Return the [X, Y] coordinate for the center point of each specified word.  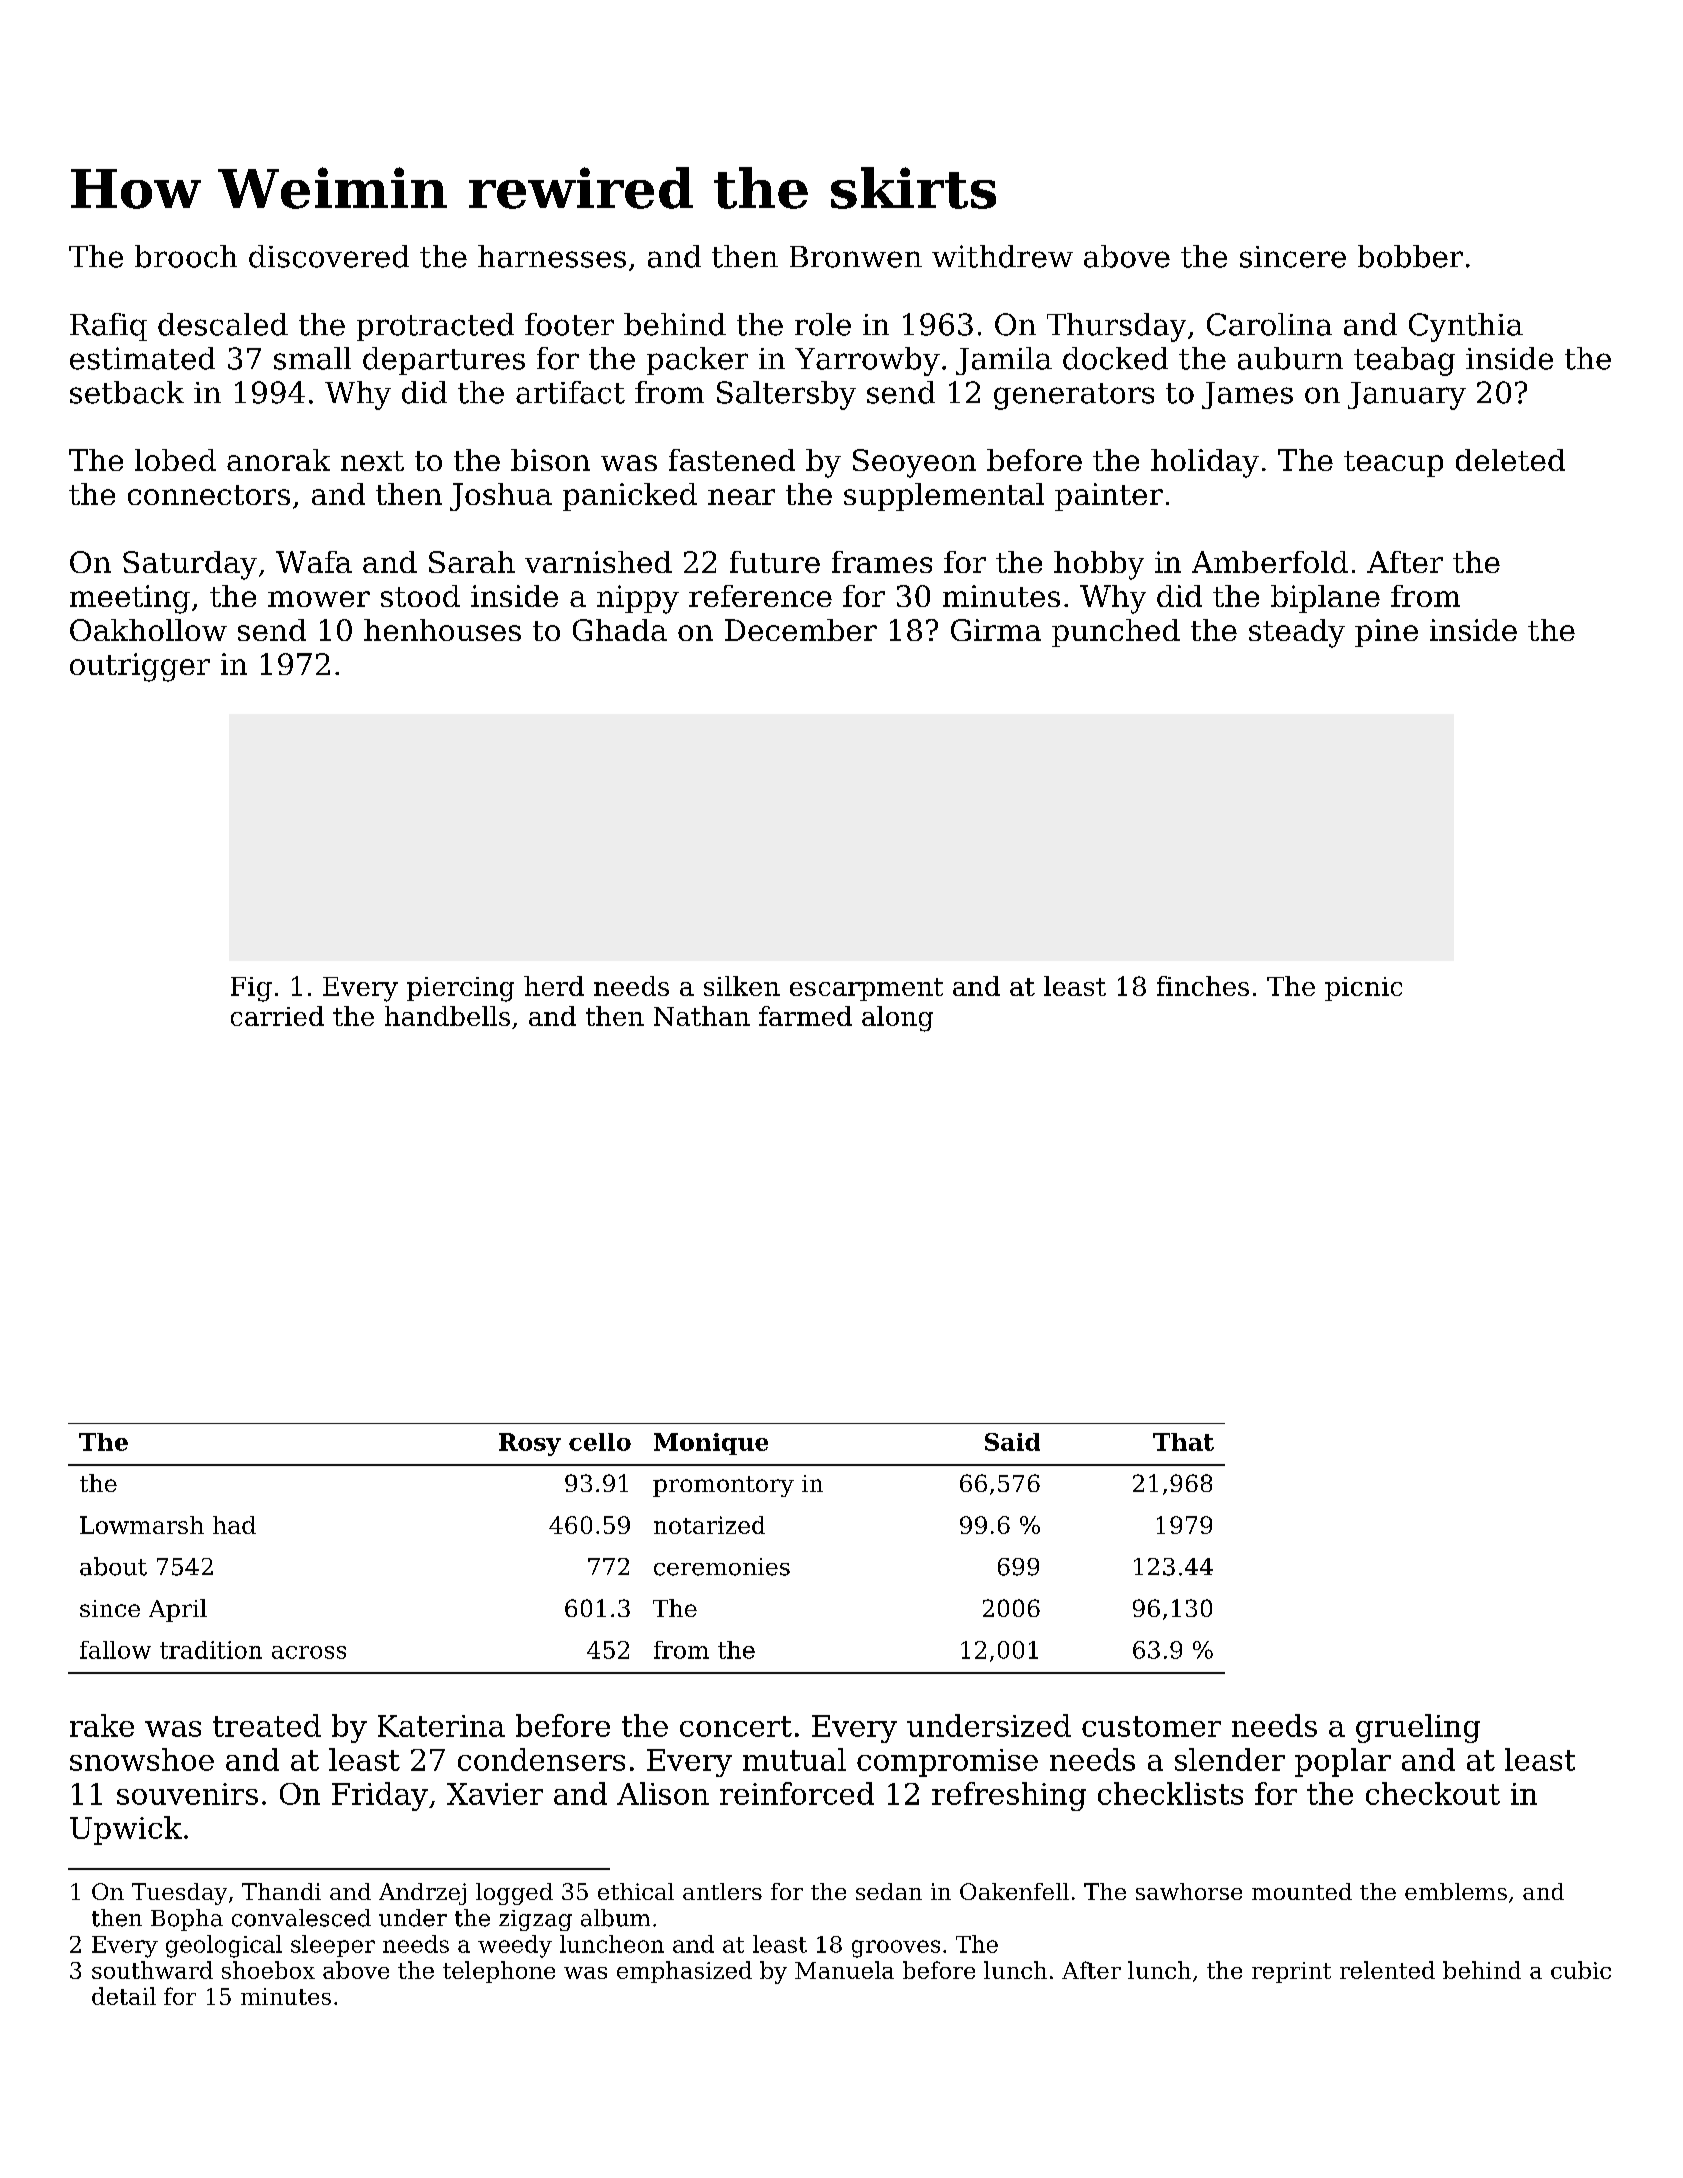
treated [267, 1725]
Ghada [620, 630]
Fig [251, 989]
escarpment [866, 989]
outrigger [140, 667]
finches [1203, 986]
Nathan [702, 1016]
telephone [499, 1972]
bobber [1410, 256]
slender [1230, 1759]
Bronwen [856, 257]
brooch [186, 256]
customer [1151, 1726]
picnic [1363, 989]
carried [277, 1016]
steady [1297, 633]
